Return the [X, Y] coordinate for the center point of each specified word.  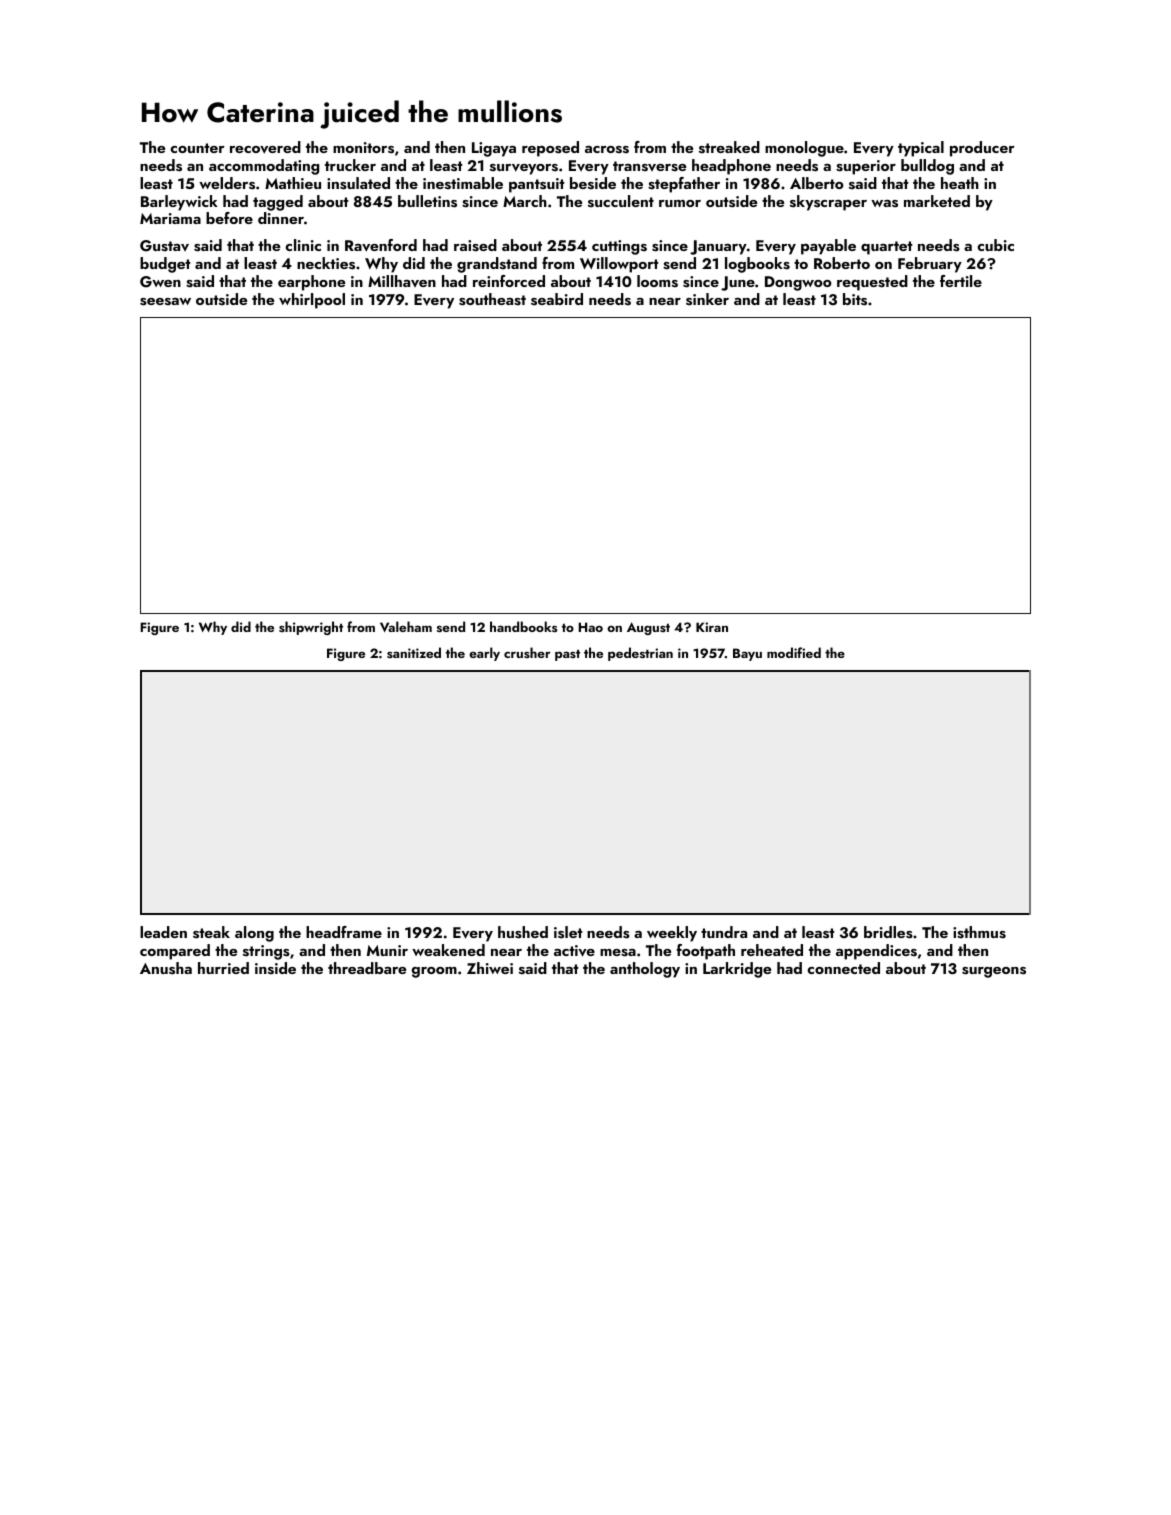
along [254, 934]
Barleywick [179, 203]
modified [794, 652]
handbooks [523, 626]
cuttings [619, 247]
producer [982, 149]
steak [211, 932]
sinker [707, 299]
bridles [888, 932]
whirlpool [312, 301]
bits [855, 299]
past [567, 655]
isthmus [979, 932]
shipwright [311, 628]
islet [568, 932]
